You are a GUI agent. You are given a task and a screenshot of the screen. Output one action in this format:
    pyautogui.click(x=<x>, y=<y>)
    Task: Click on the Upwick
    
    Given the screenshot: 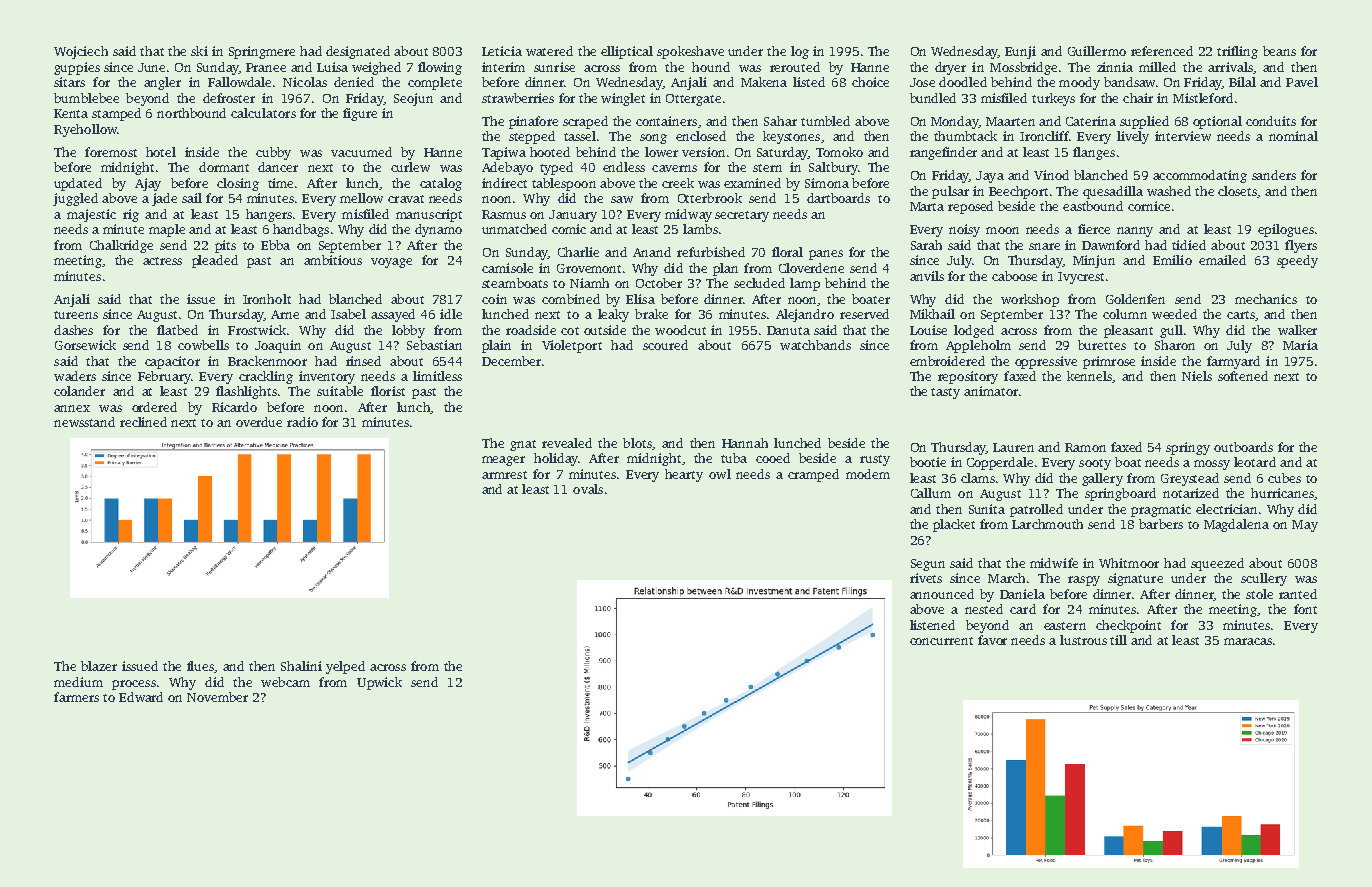 What is the action you would take?
    pyautogui.click(x=379, y=683)
